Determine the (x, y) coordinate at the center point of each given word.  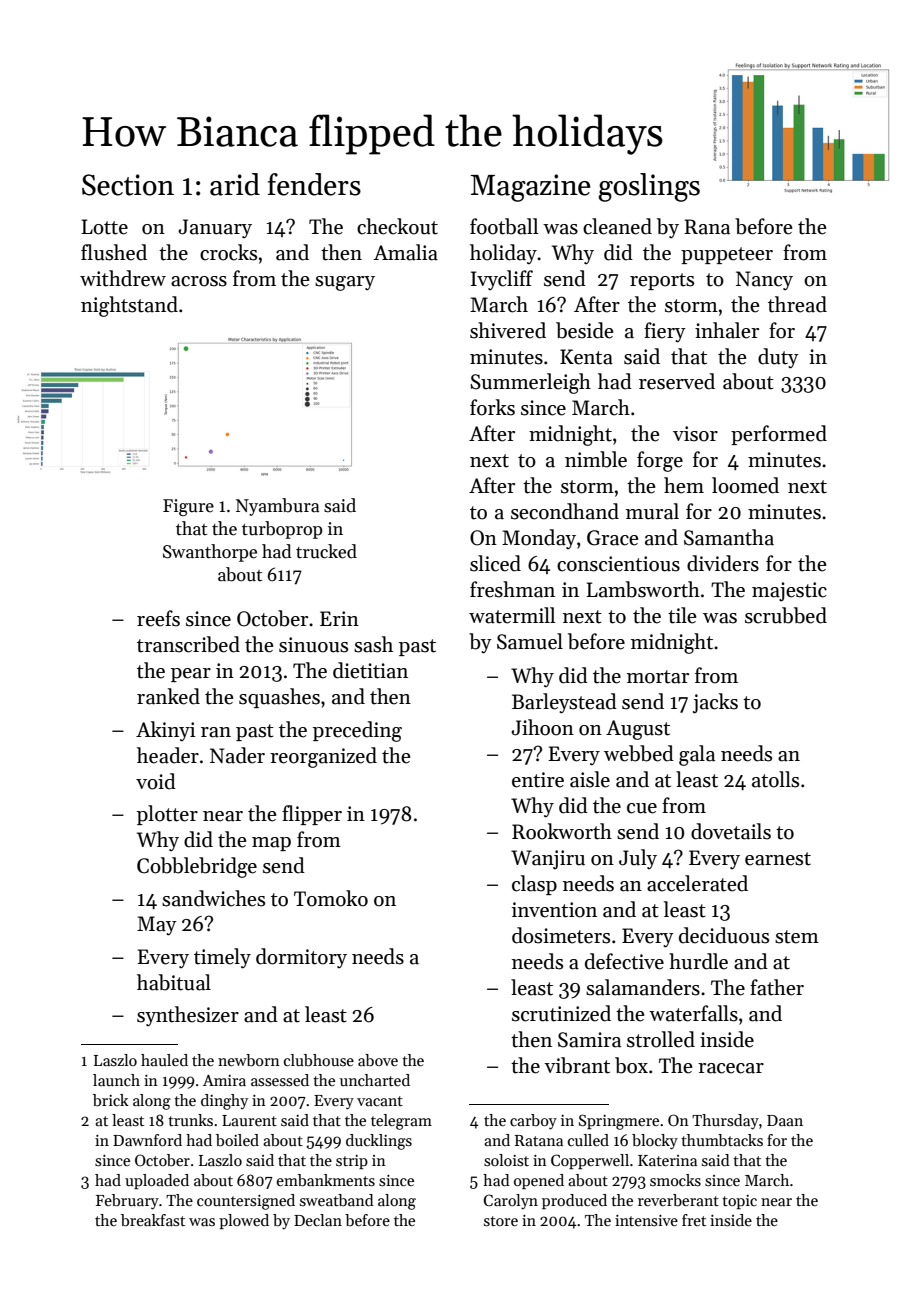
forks (492, 407)
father (777, 987)
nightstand (129, 306)
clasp (534, 885)
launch (116, 1080)
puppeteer (727, 255)
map (271, 844)
